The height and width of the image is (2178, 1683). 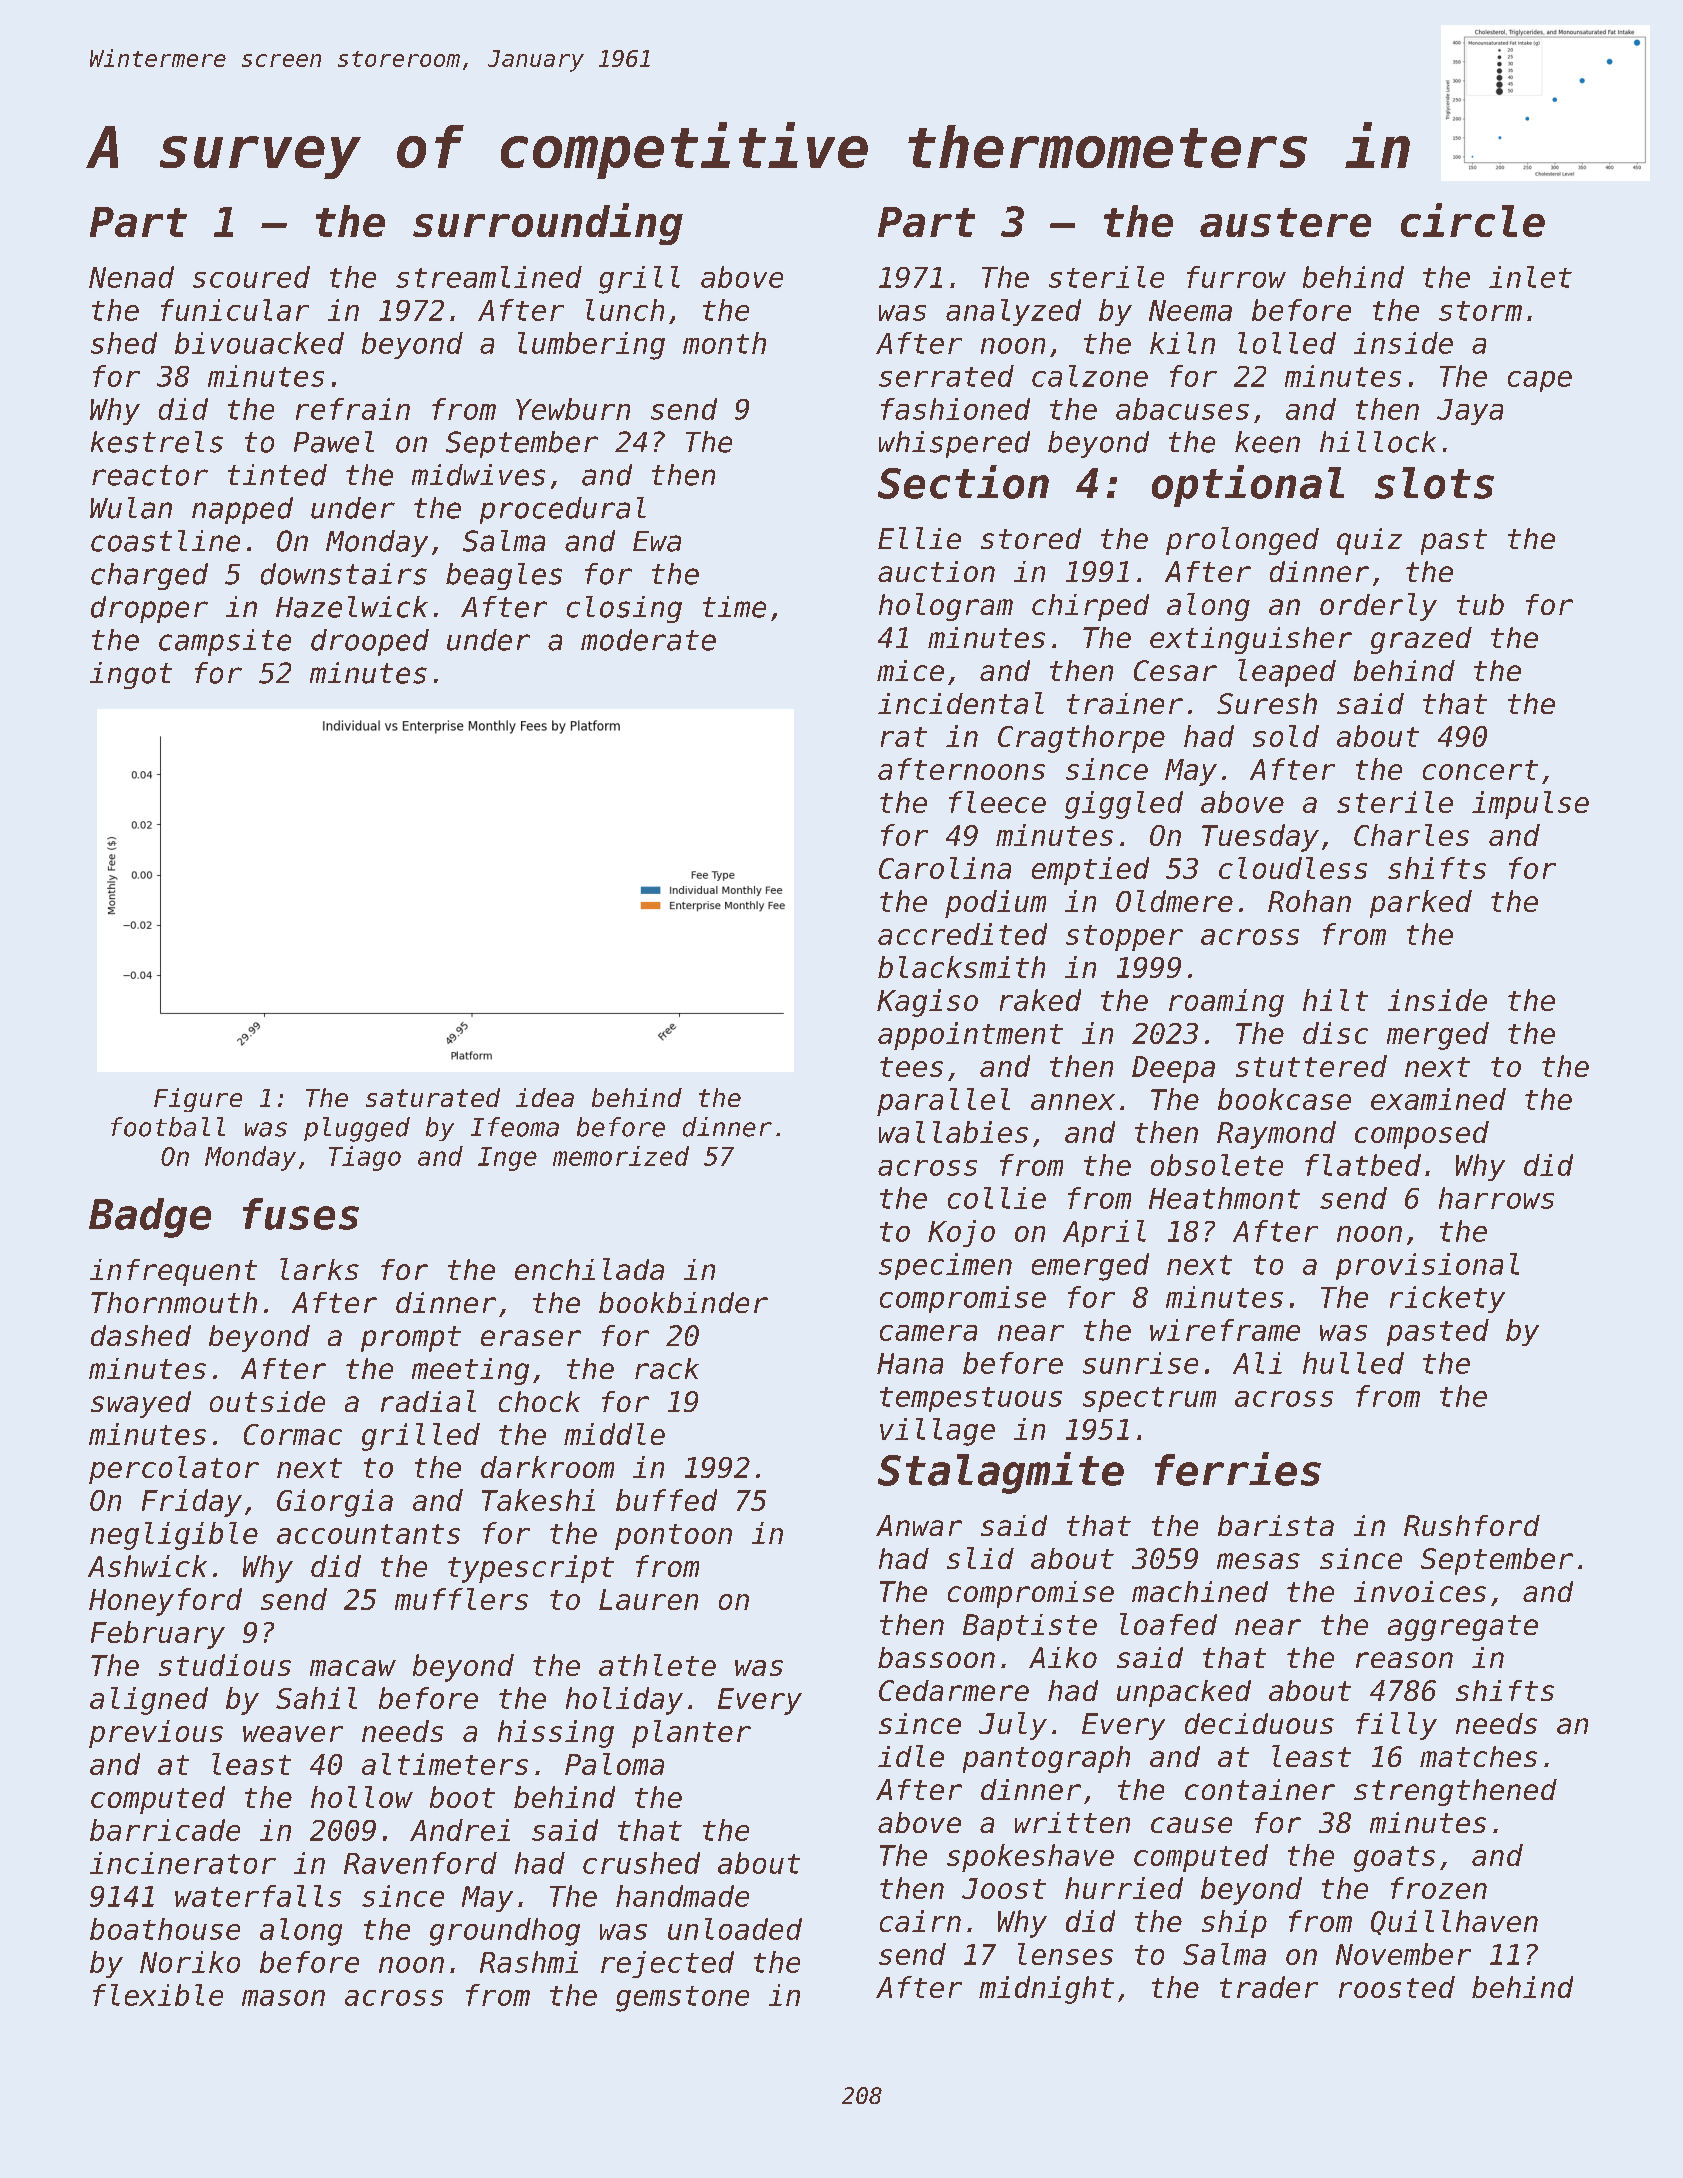 What do you see at coordinates (1473, 220) in the image?
I see `circle` at bounding box center [1473, 220].
